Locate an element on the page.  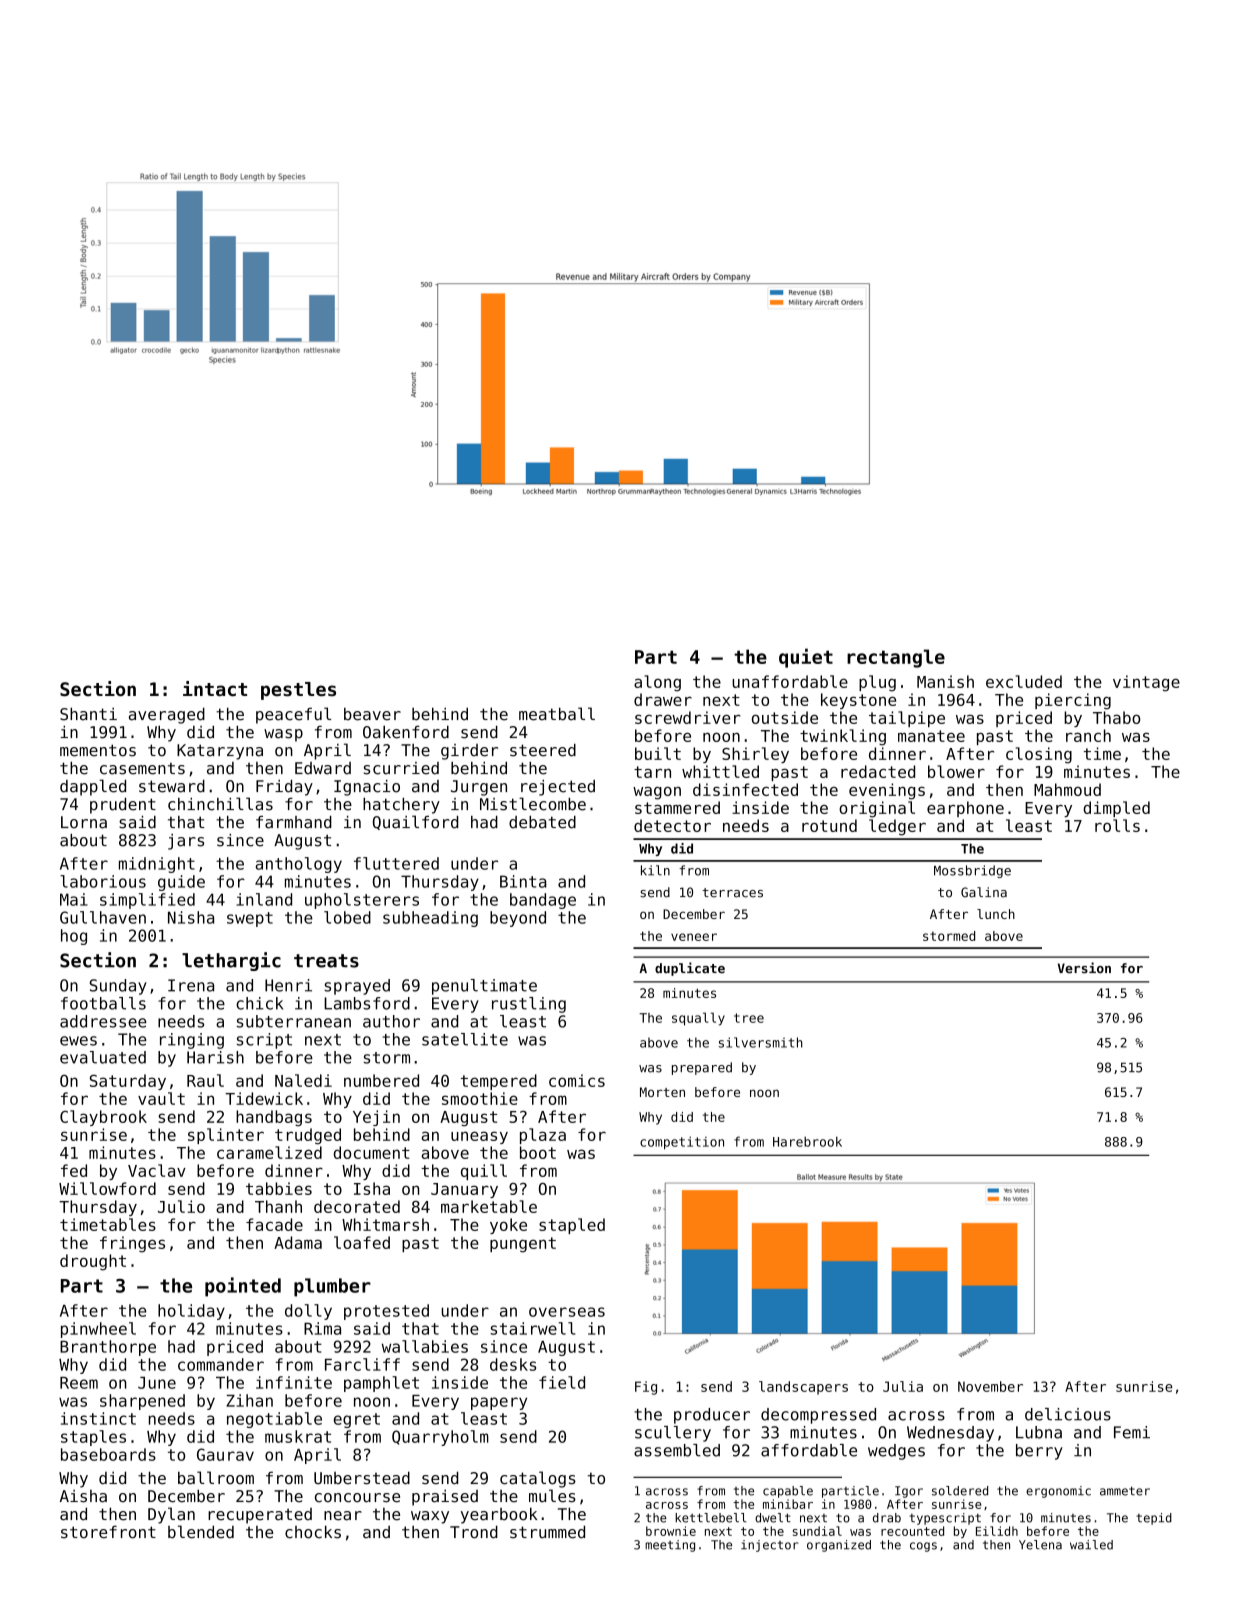
landscapers is located at coordinates (803, 1388).
